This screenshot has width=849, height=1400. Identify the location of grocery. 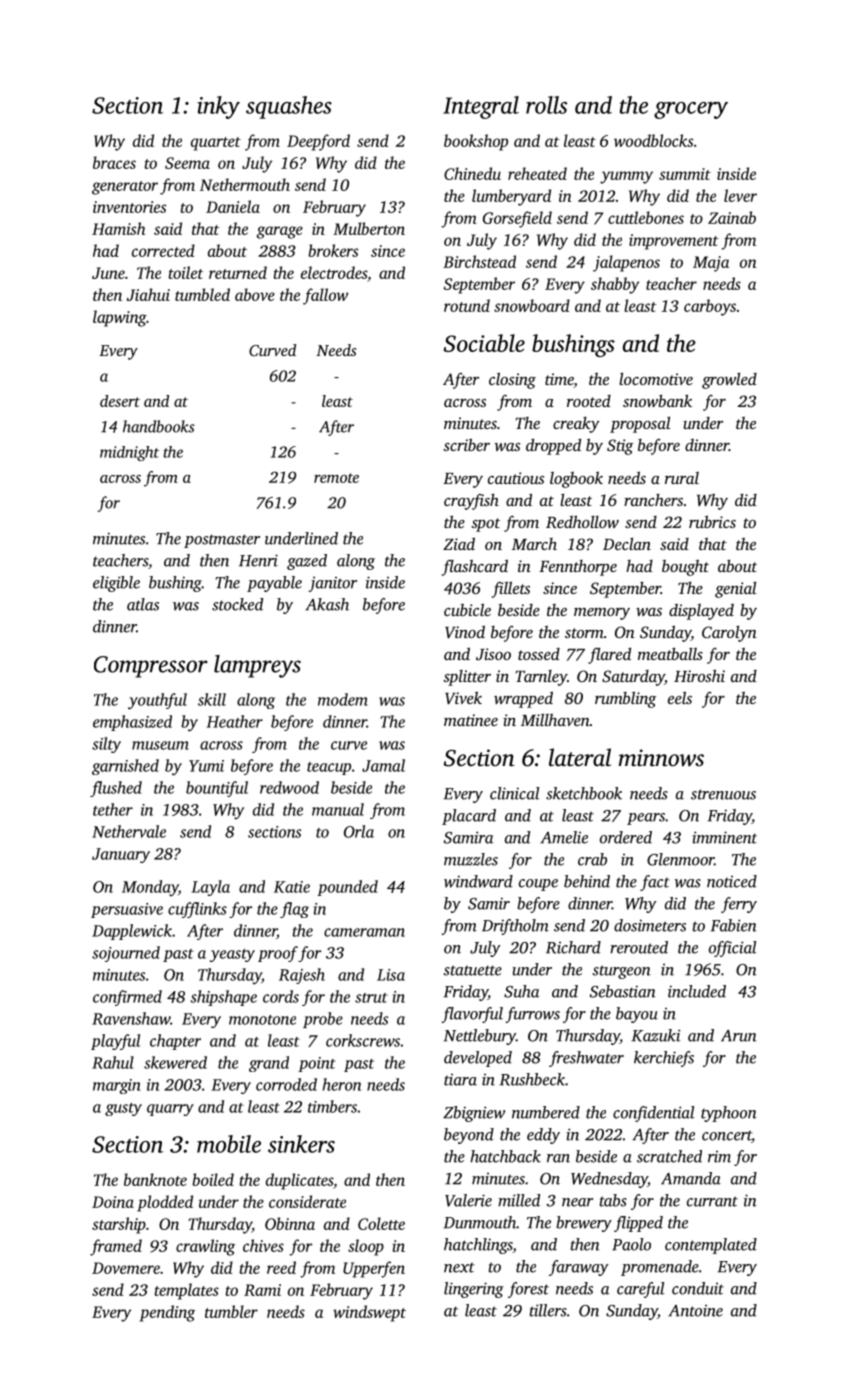
(691, 110).
